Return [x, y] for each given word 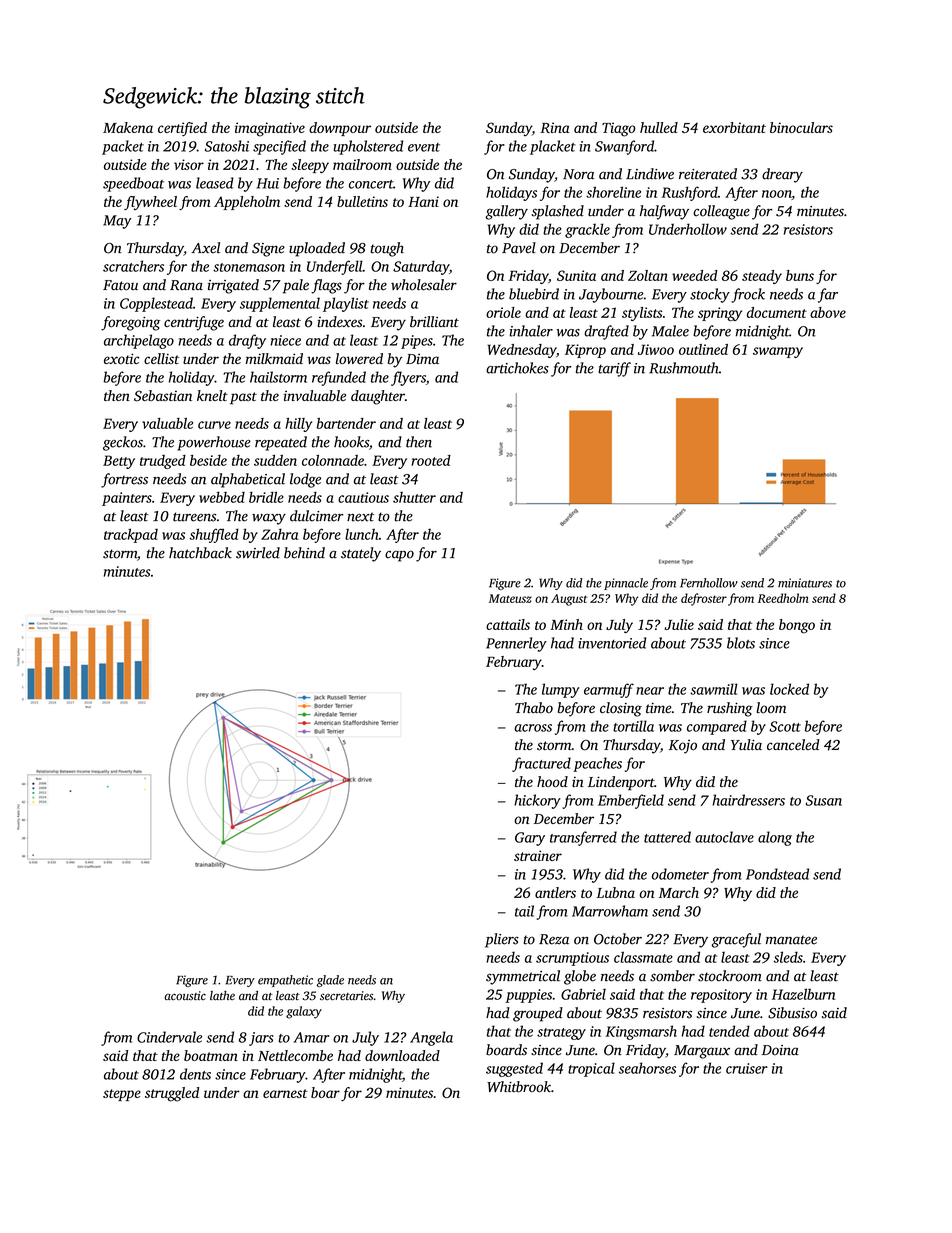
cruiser [747, 1068]
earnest [285, 1093]
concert [371, 184]
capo [399, 556]
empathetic [285, 981]
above [828, 312]
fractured [541, 764]
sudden [275, 460]
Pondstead [777, 874]
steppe [122, 1095]
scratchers [133, 266]
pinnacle [626, 584]
